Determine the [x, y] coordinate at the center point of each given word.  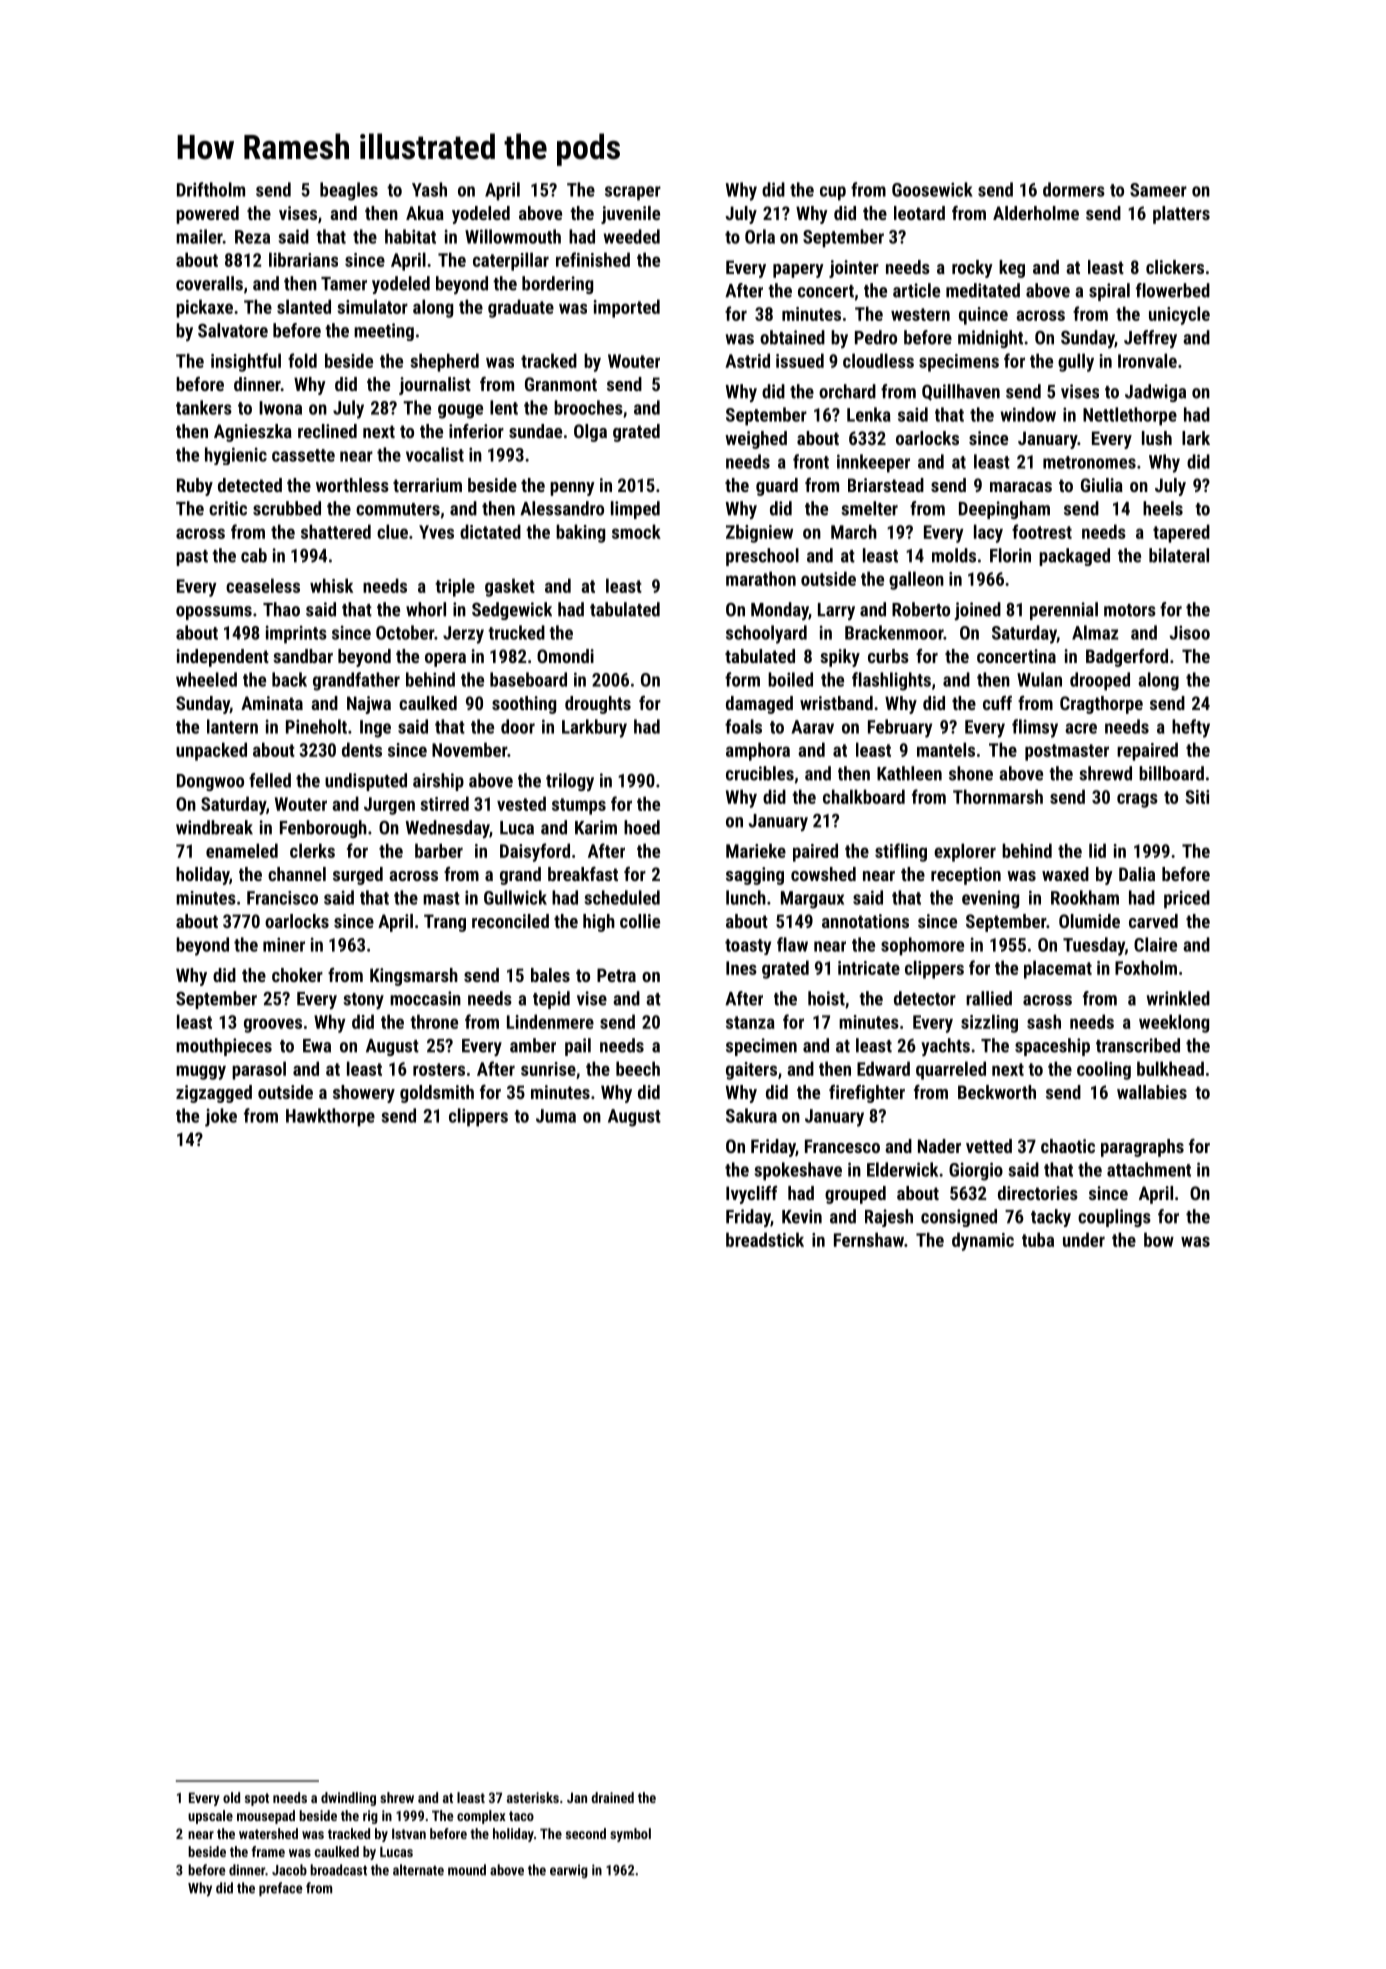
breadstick [765, 1239]
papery [798, 271]
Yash [429, 189]
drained [612, 1797]
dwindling [348, 1799]
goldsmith [437, 1094]
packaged [1074, 557]
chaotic [1068, 1146]
